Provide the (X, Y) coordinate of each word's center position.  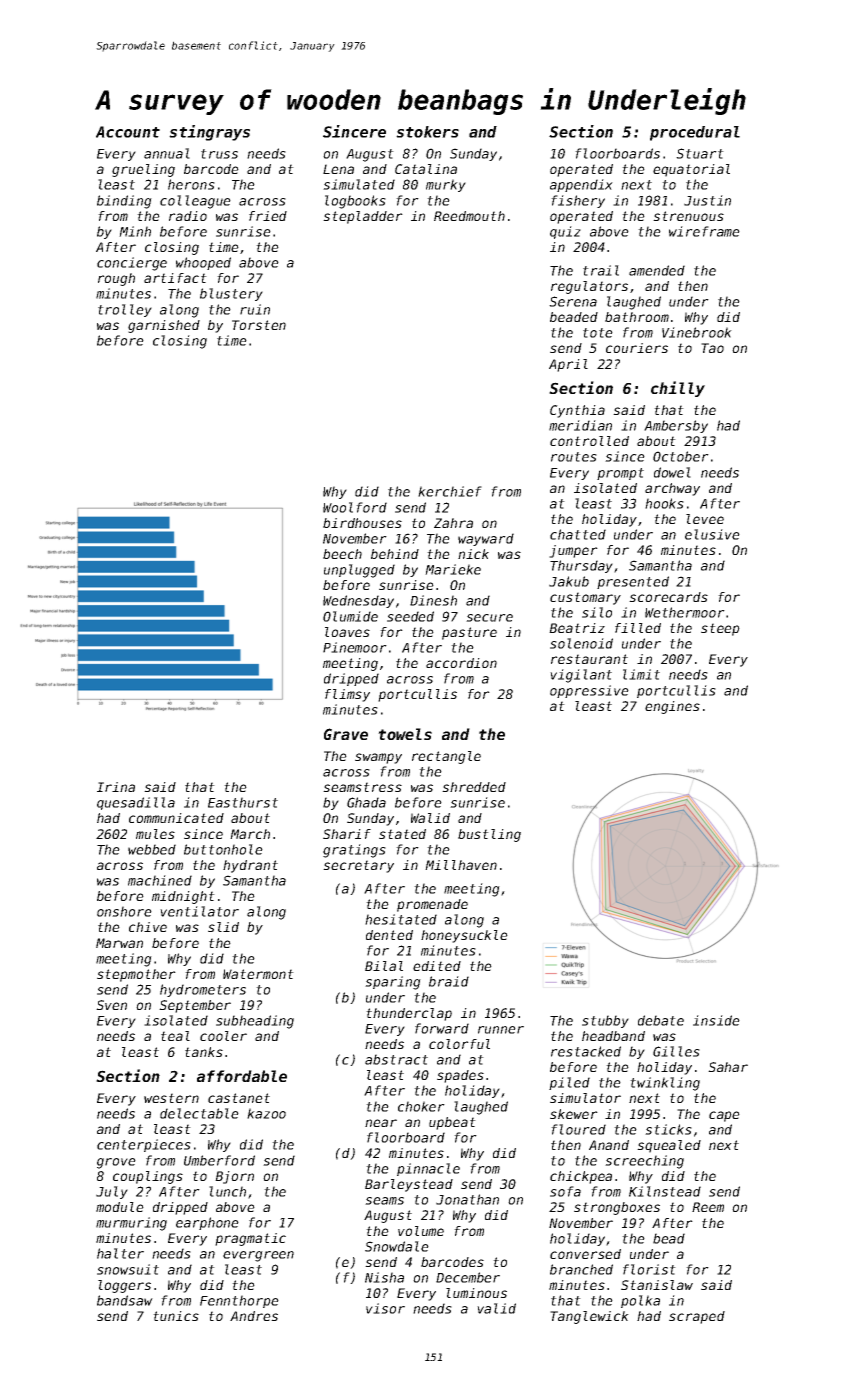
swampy (378, 758)
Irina (116, 787)
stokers (427, 132)
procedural (695, 133)
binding (124, 202)
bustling (489, 835)
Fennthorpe (239, 1301)
